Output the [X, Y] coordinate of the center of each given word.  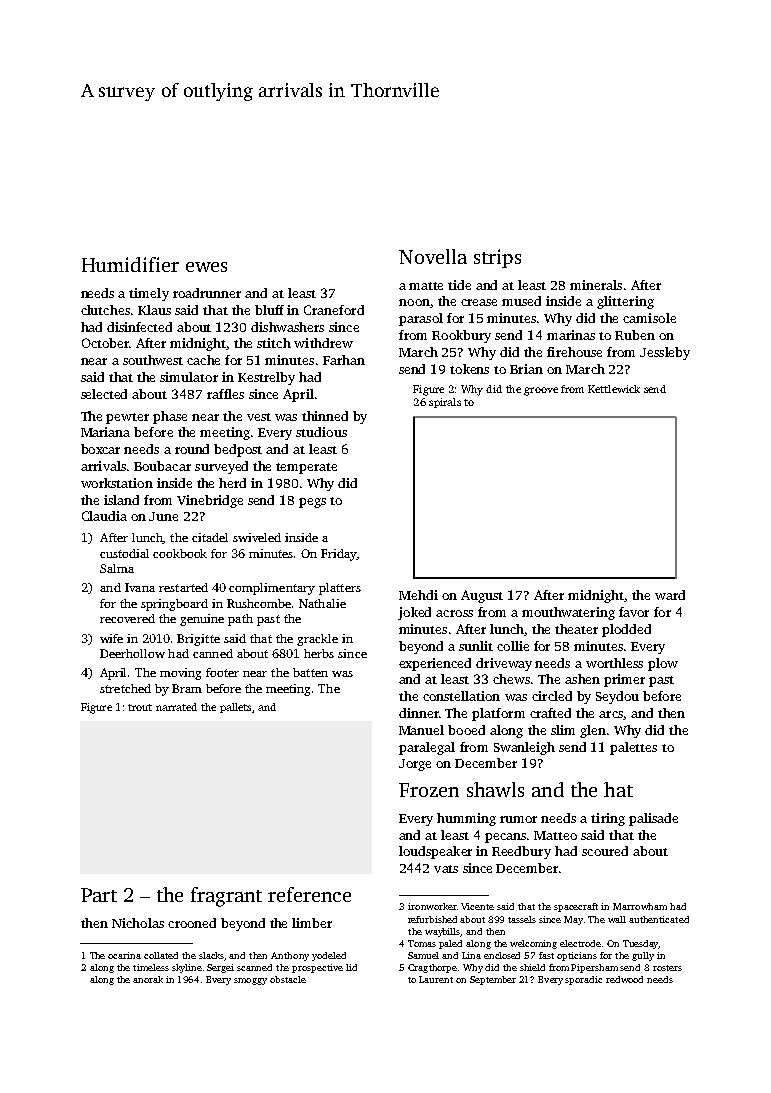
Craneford [334, 310]
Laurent [436, 979]
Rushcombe [259, 603]
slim [563, 730]
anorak [148, 979]
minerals [596, 285]
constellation [461, 696]
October [105, 343]
